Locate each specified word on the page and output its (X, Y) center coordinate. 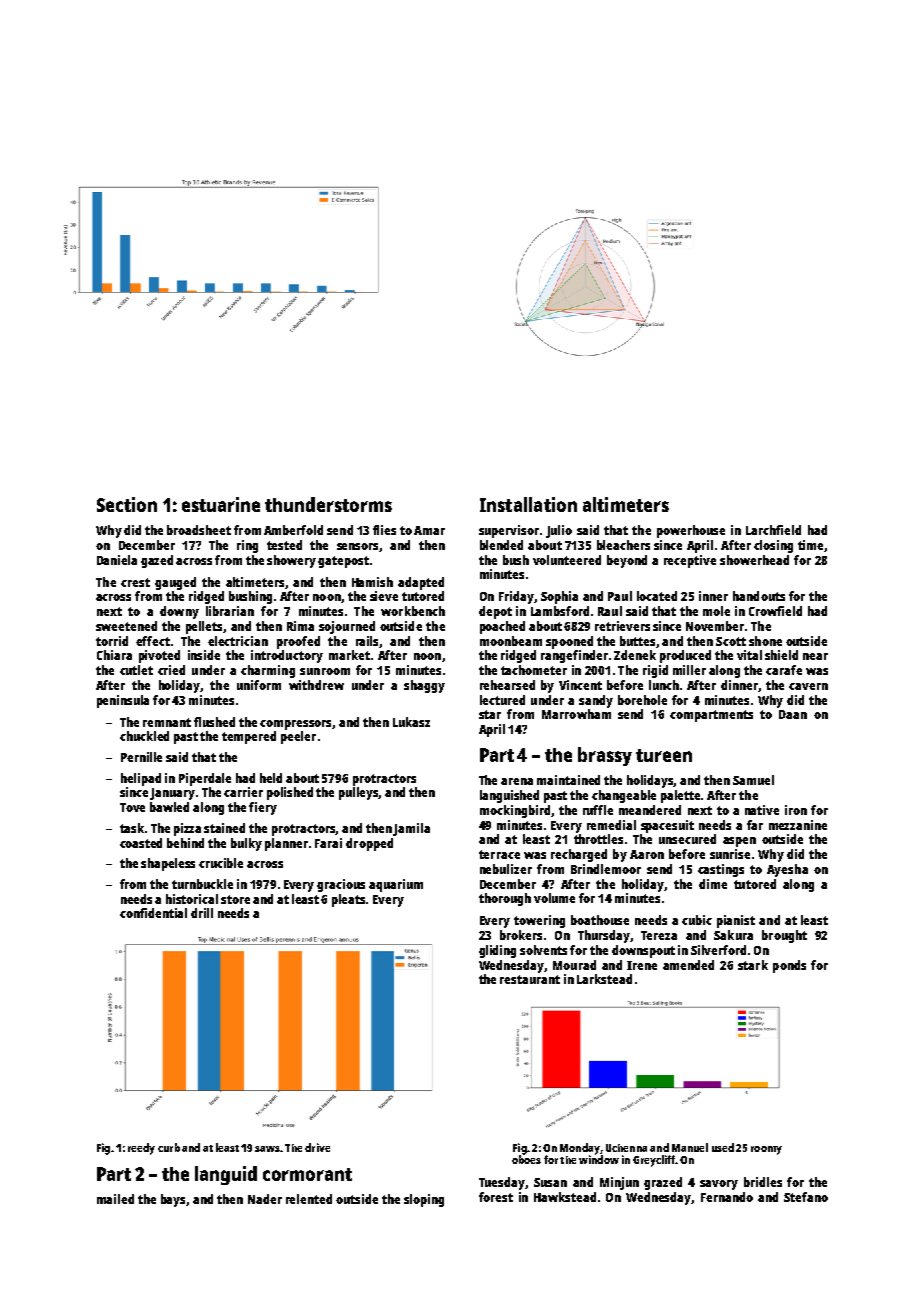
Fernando (727, 1197)
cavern (808, 686)
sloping (424, 1200)
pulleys (359, 793)
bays (173, 1200)
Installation (528, 504)
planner (286, 844)
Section (127, 504)
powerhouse (691, 531)
